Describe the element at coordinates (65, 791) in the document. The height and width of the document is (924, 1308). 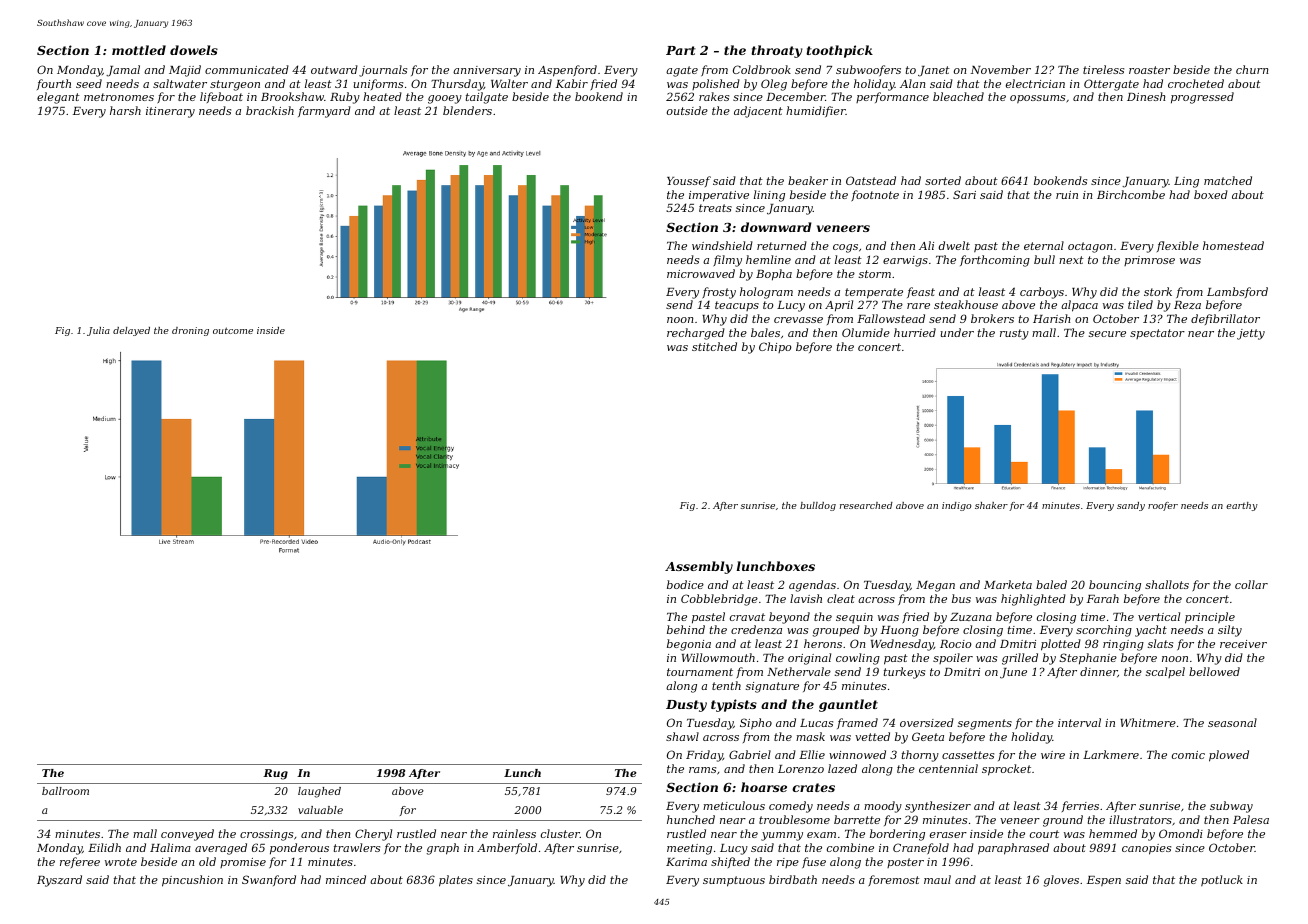
I see `ballroom` at that location.
